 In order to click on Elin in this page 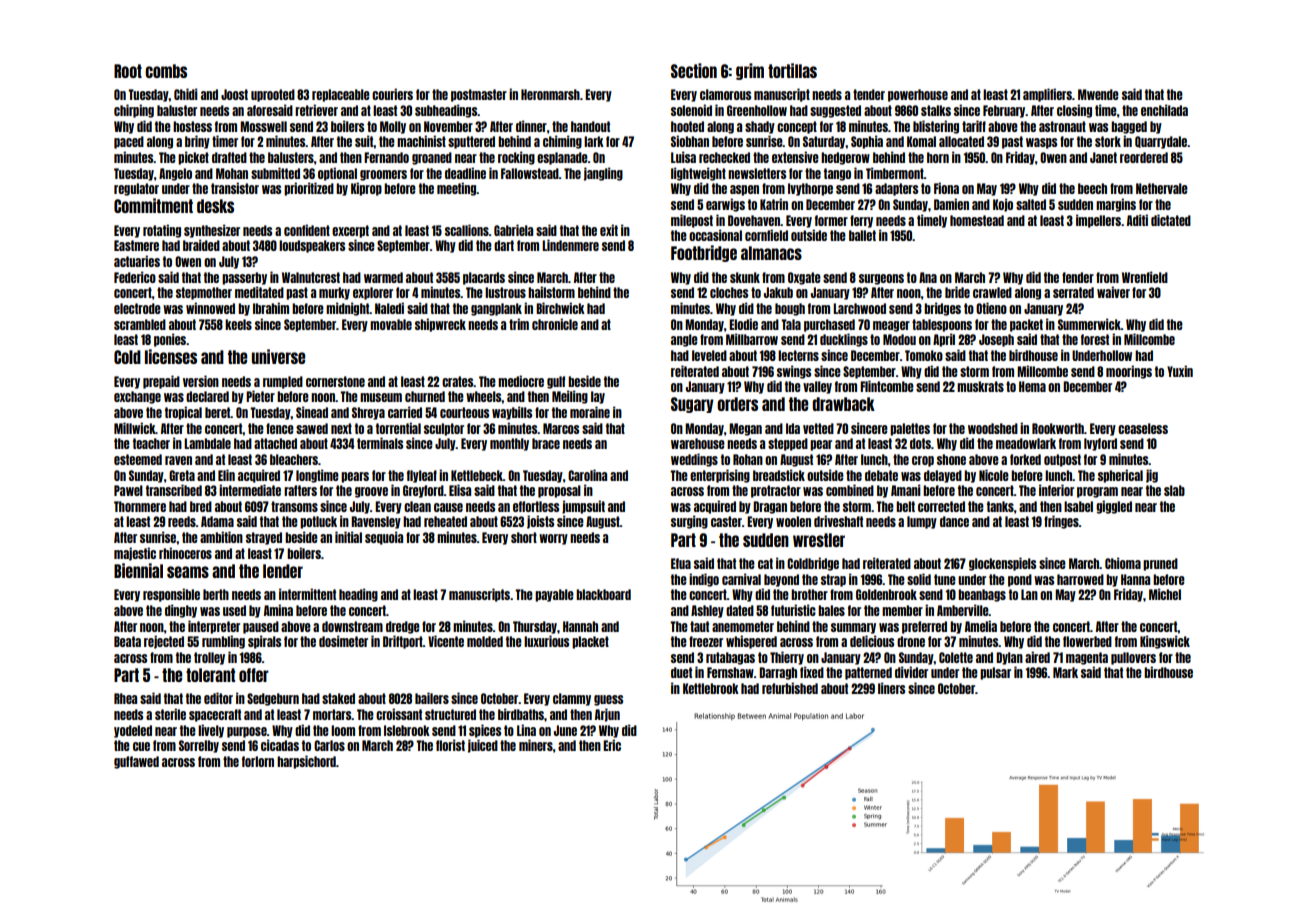, I will do `click(226, 475)`.
